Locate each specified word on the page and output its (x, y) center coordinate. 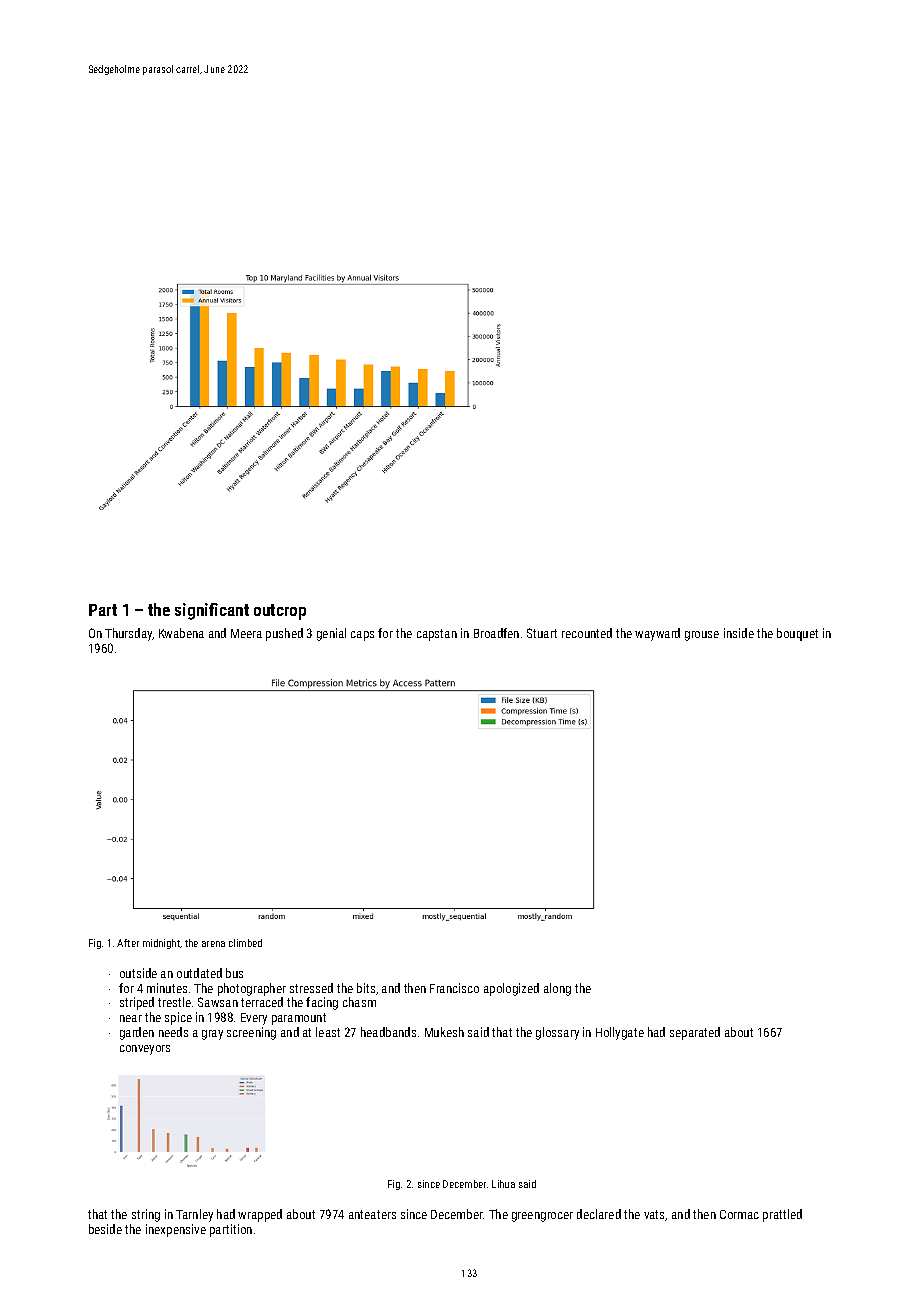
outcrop (280, 612)
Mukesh (444, 1032)
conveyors (145, 1050)
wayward (657, 634)
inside (739, 633)
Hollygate (620, 1033)
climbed (245, 943)
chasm (359, 1002)
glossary (557, 1033)
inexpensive (176, 1230)
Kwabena (181, 633)
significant (212, 611)
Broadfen (496, 633)
